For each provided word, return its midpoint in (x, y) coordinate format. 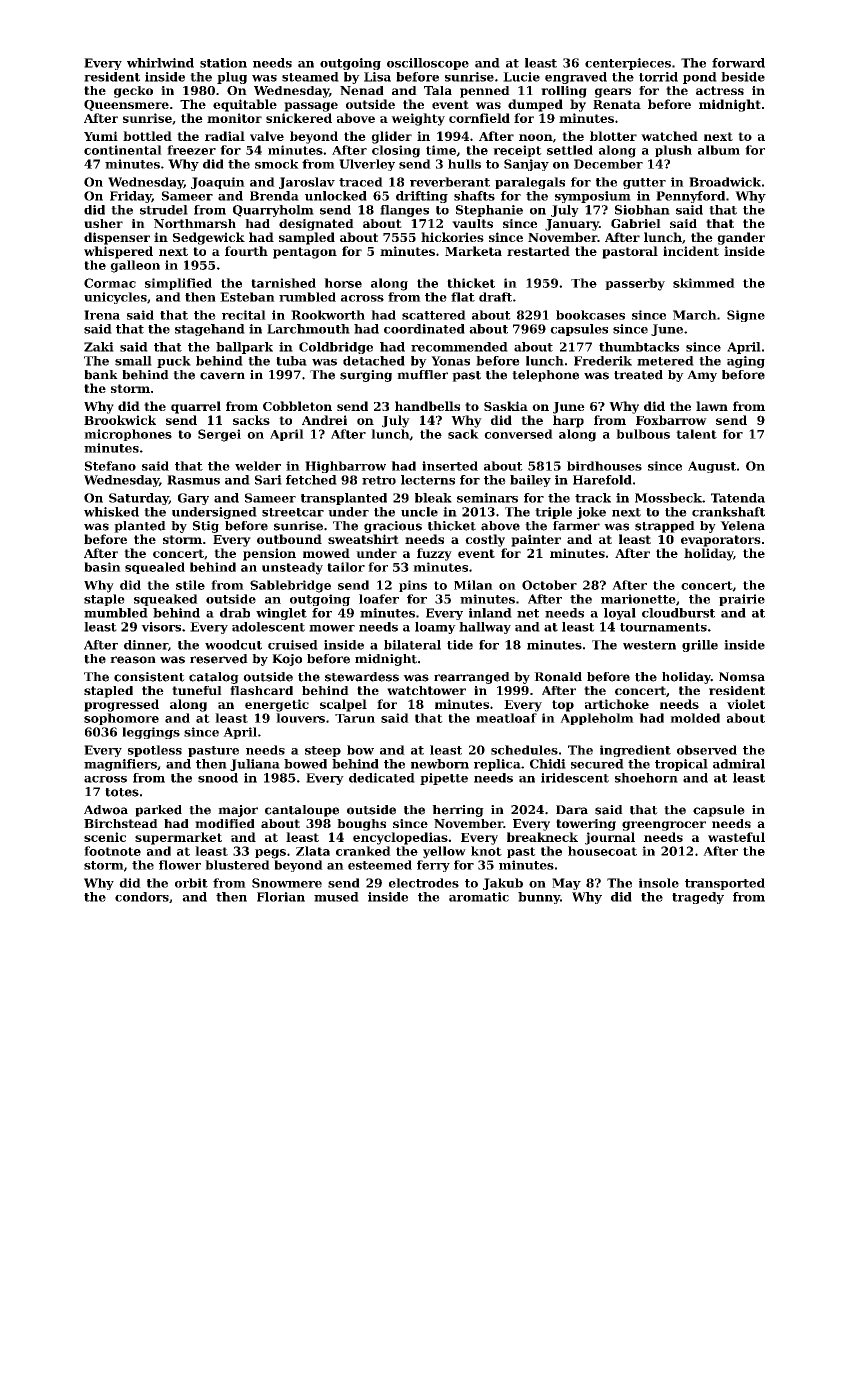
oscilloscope (428, 64)
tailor (346, 567)
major (238, 811)
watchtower (426, 690)
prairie (742, 600)
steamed (310, 77)
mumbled (116, 613)
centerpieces (628, 64)
